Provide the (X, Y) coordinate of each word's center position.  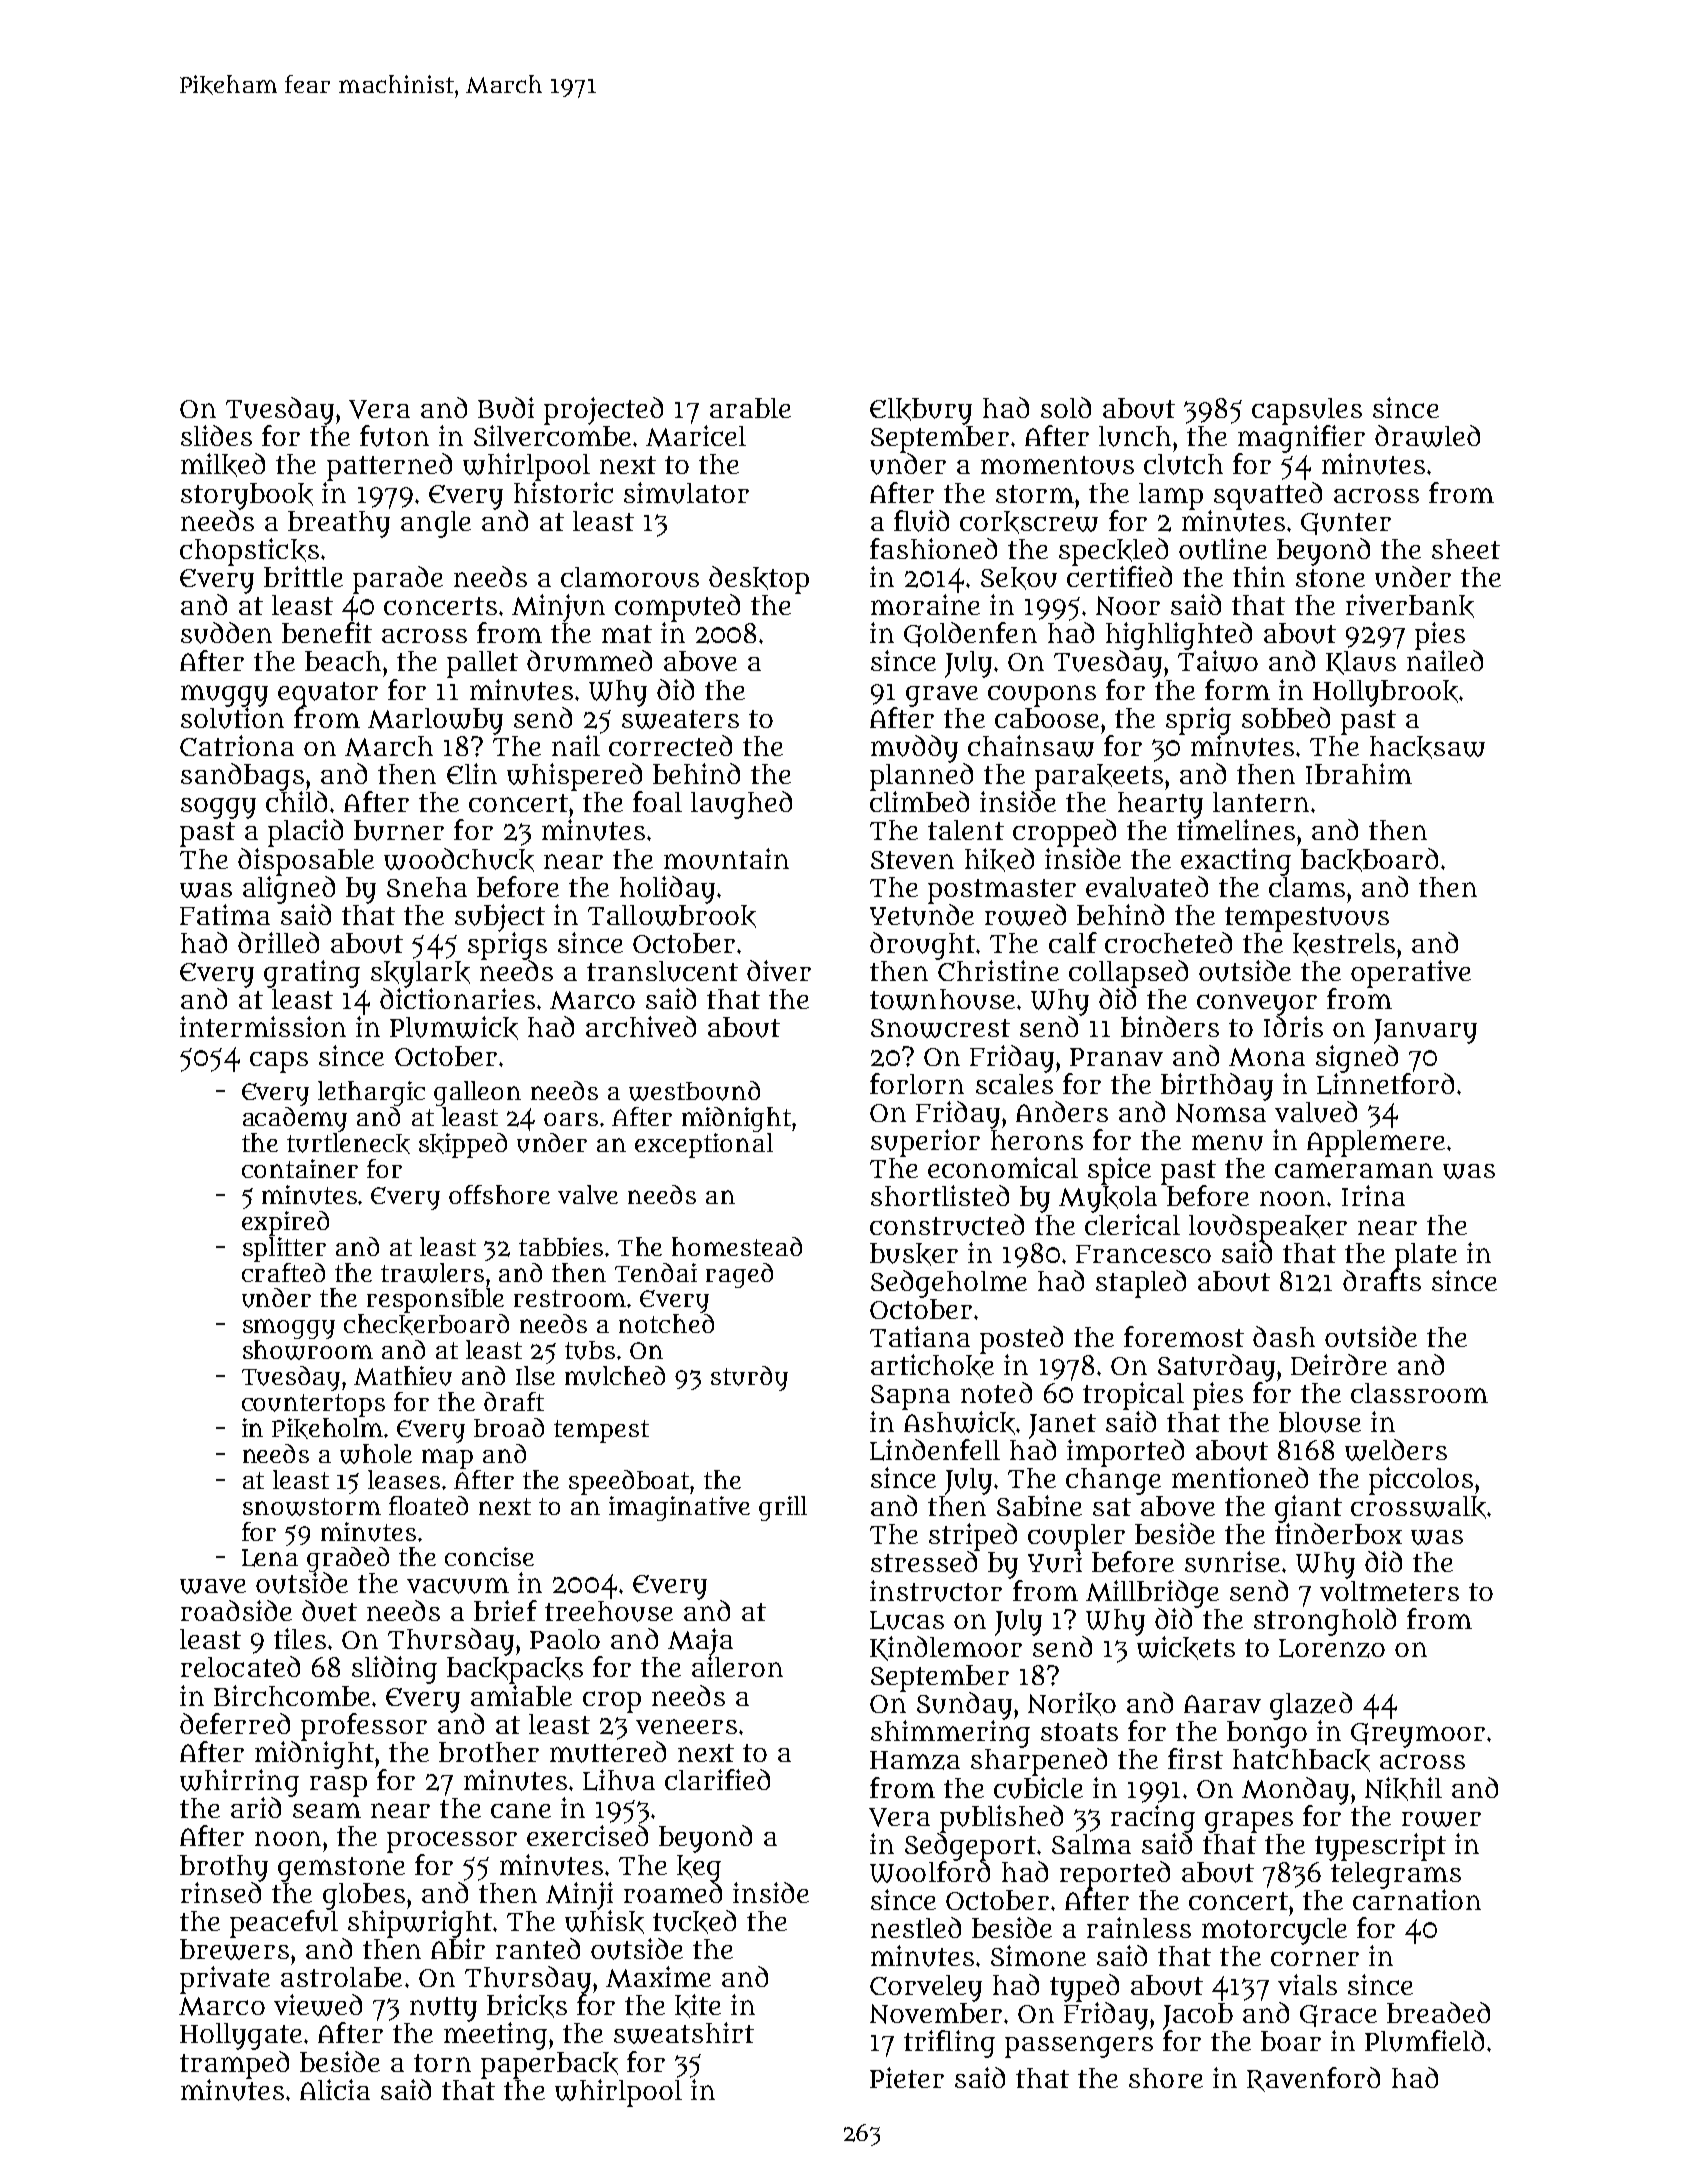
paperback (549, 2065)
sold (1066, 407)
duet (329, 1611)
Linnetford (1385, 1083)
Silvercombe (552, 435)
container (300, 1168)
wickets (1186, 1648)
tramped (234, 2064)
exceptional (704, 1145)
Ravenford (1313, 2079)
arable (750, 408)
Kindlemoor (946, 1648)
